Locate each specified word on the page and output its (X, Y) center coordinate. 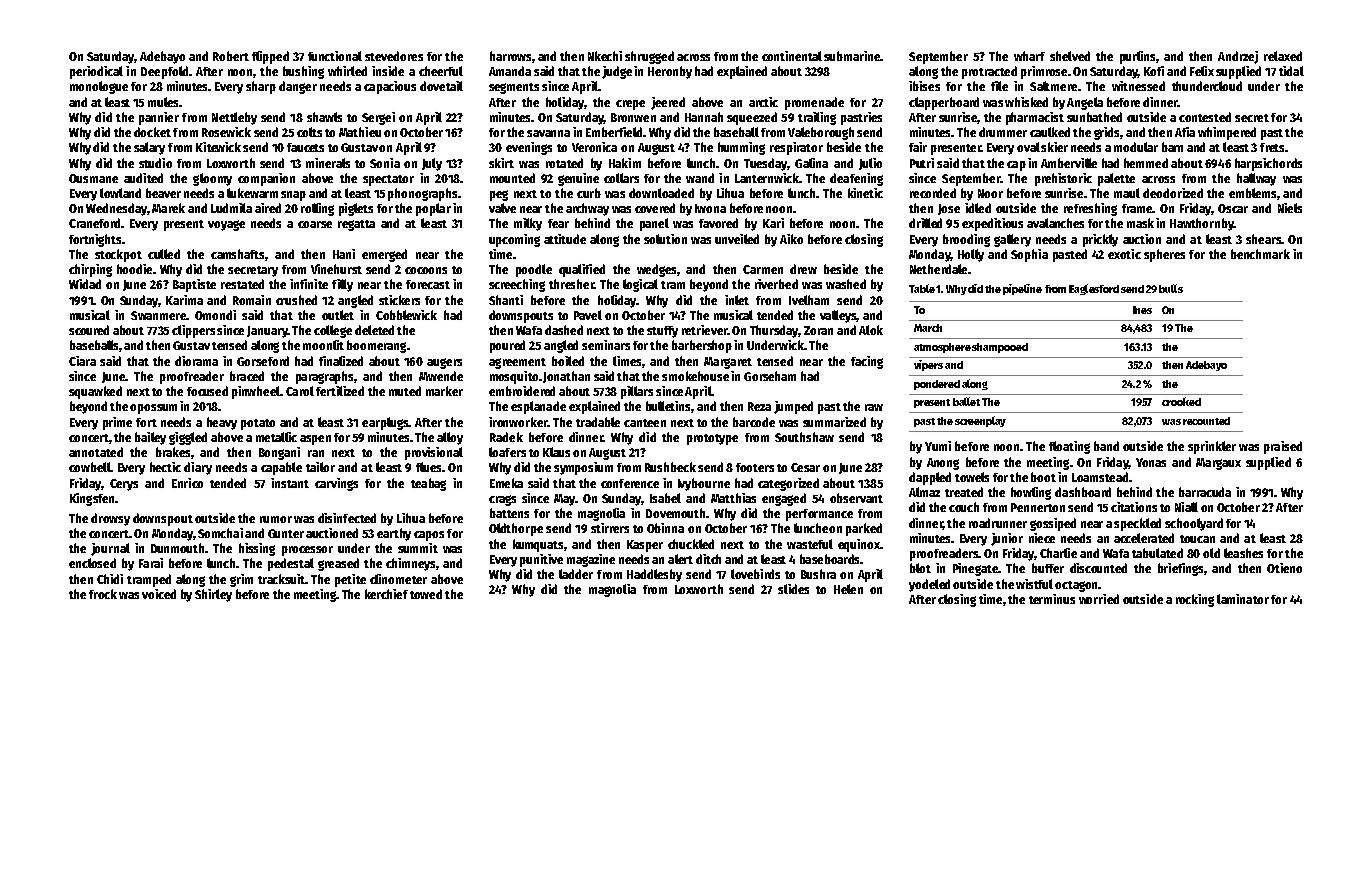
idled (978, 208)
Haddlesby (654, 575)
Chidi (110, 579)
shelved (1070, 56)
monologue (99, 87)
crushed (296, 300)
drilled (925, 223)
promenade (814, 103)
